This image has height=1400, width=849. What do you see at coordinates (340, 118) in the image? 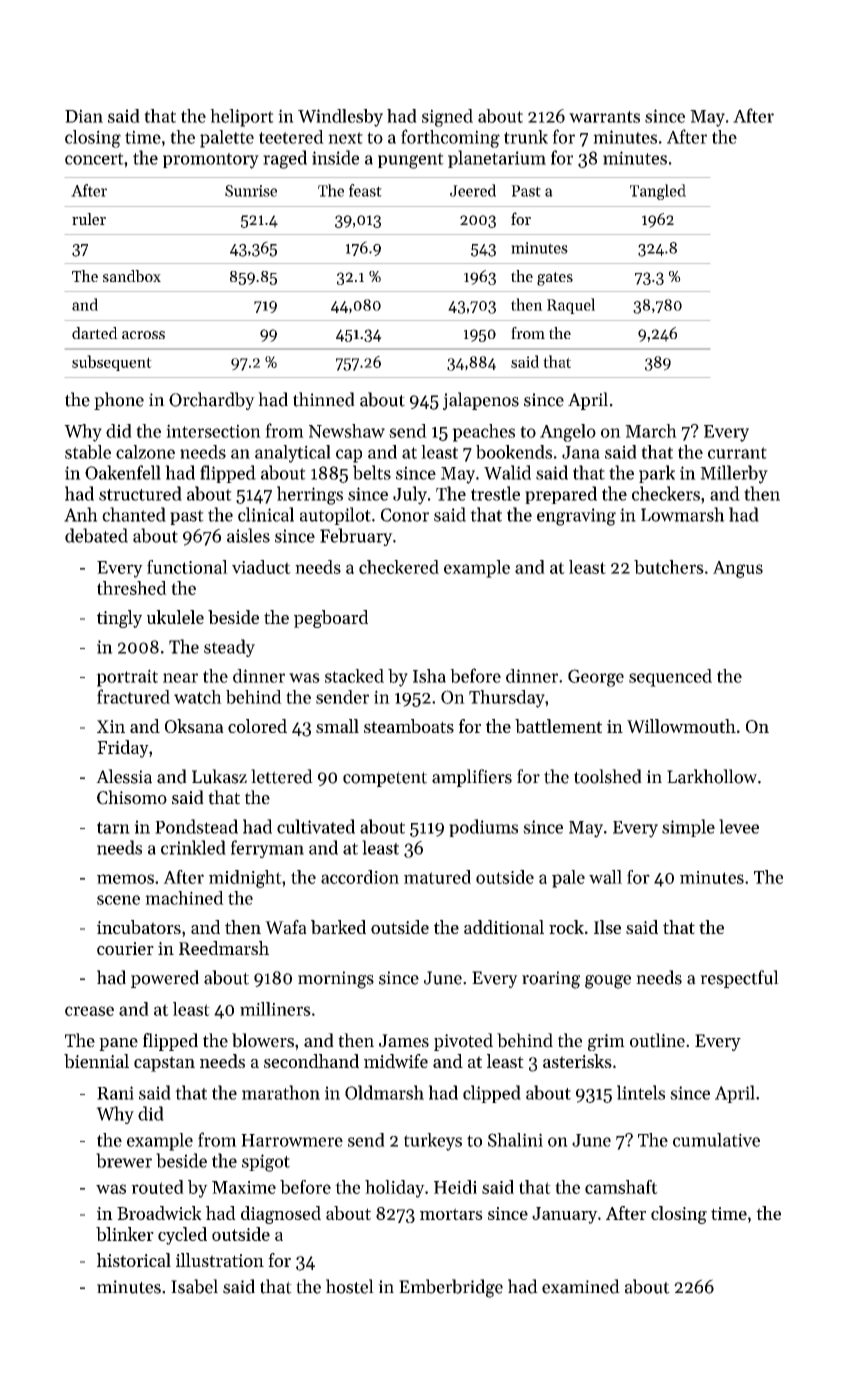
I see `Windlesby` at bounding box center [340, 118].
